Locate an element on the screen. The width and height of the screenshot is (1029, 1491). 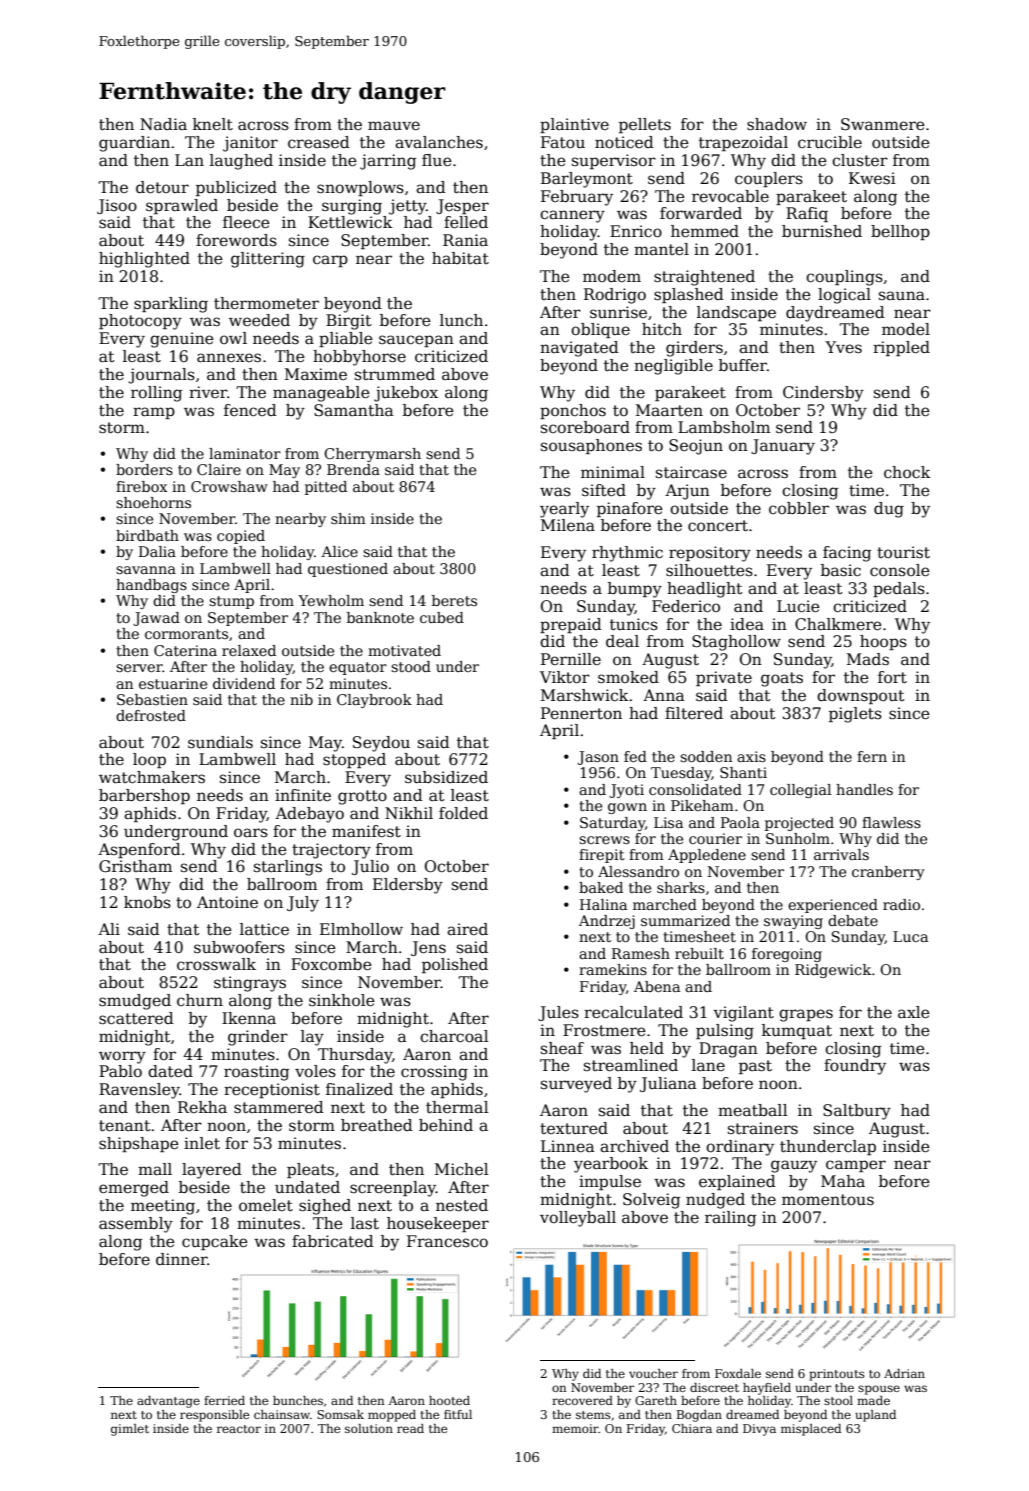
Chiara is located at coordinates (692, 1428).
